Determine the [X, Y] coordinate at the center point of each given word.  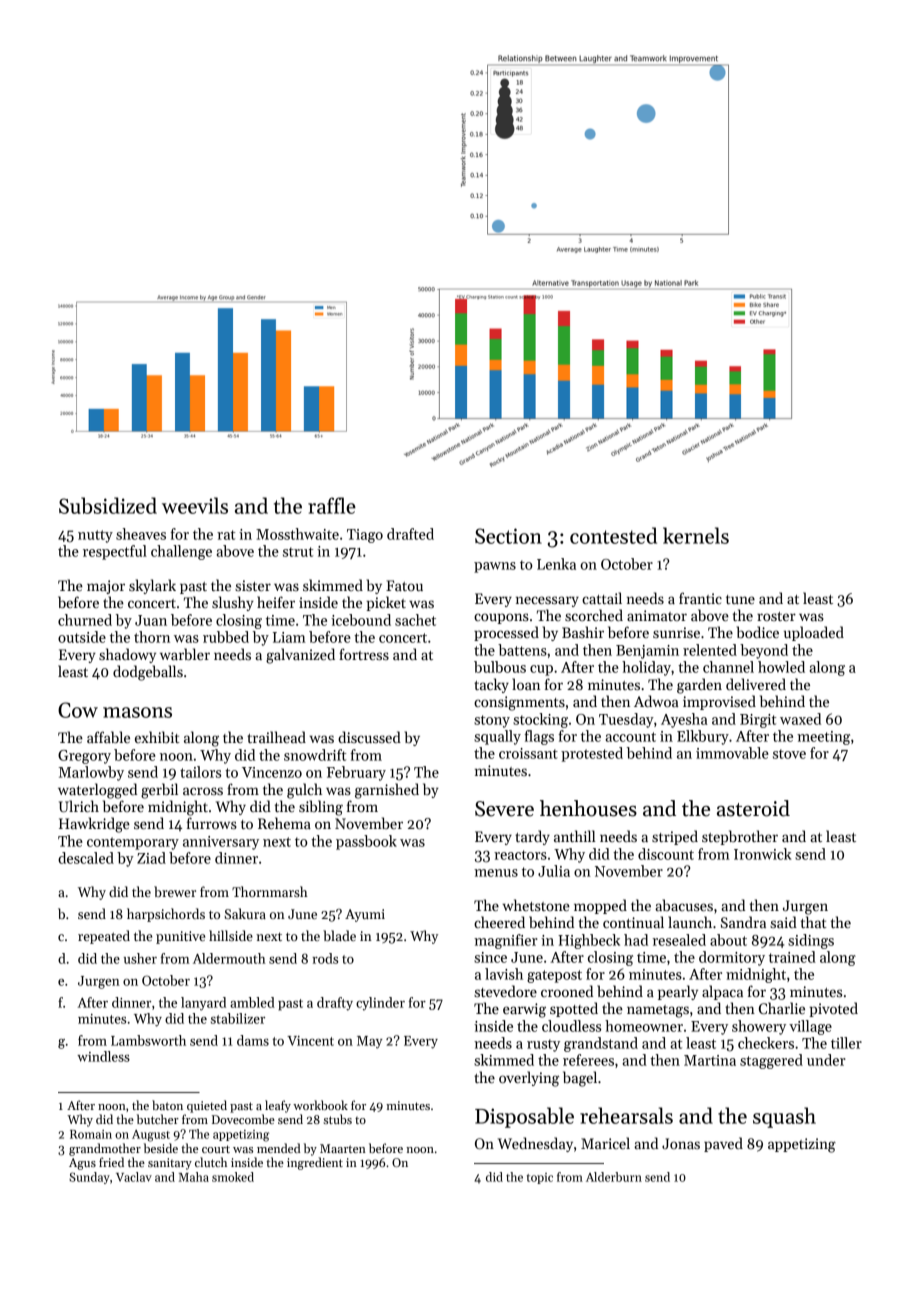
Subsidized [108, 505]
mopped [600, 906]
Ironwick [763, 854]
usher [140, 958]
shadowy [127, 655]
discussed [369, 737]
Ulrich [79, 806]
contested [613, 535]
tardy [532, 837]
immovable [732, 753]
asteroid [753, 808]
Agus [82, 1164]
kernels [696, 535]
